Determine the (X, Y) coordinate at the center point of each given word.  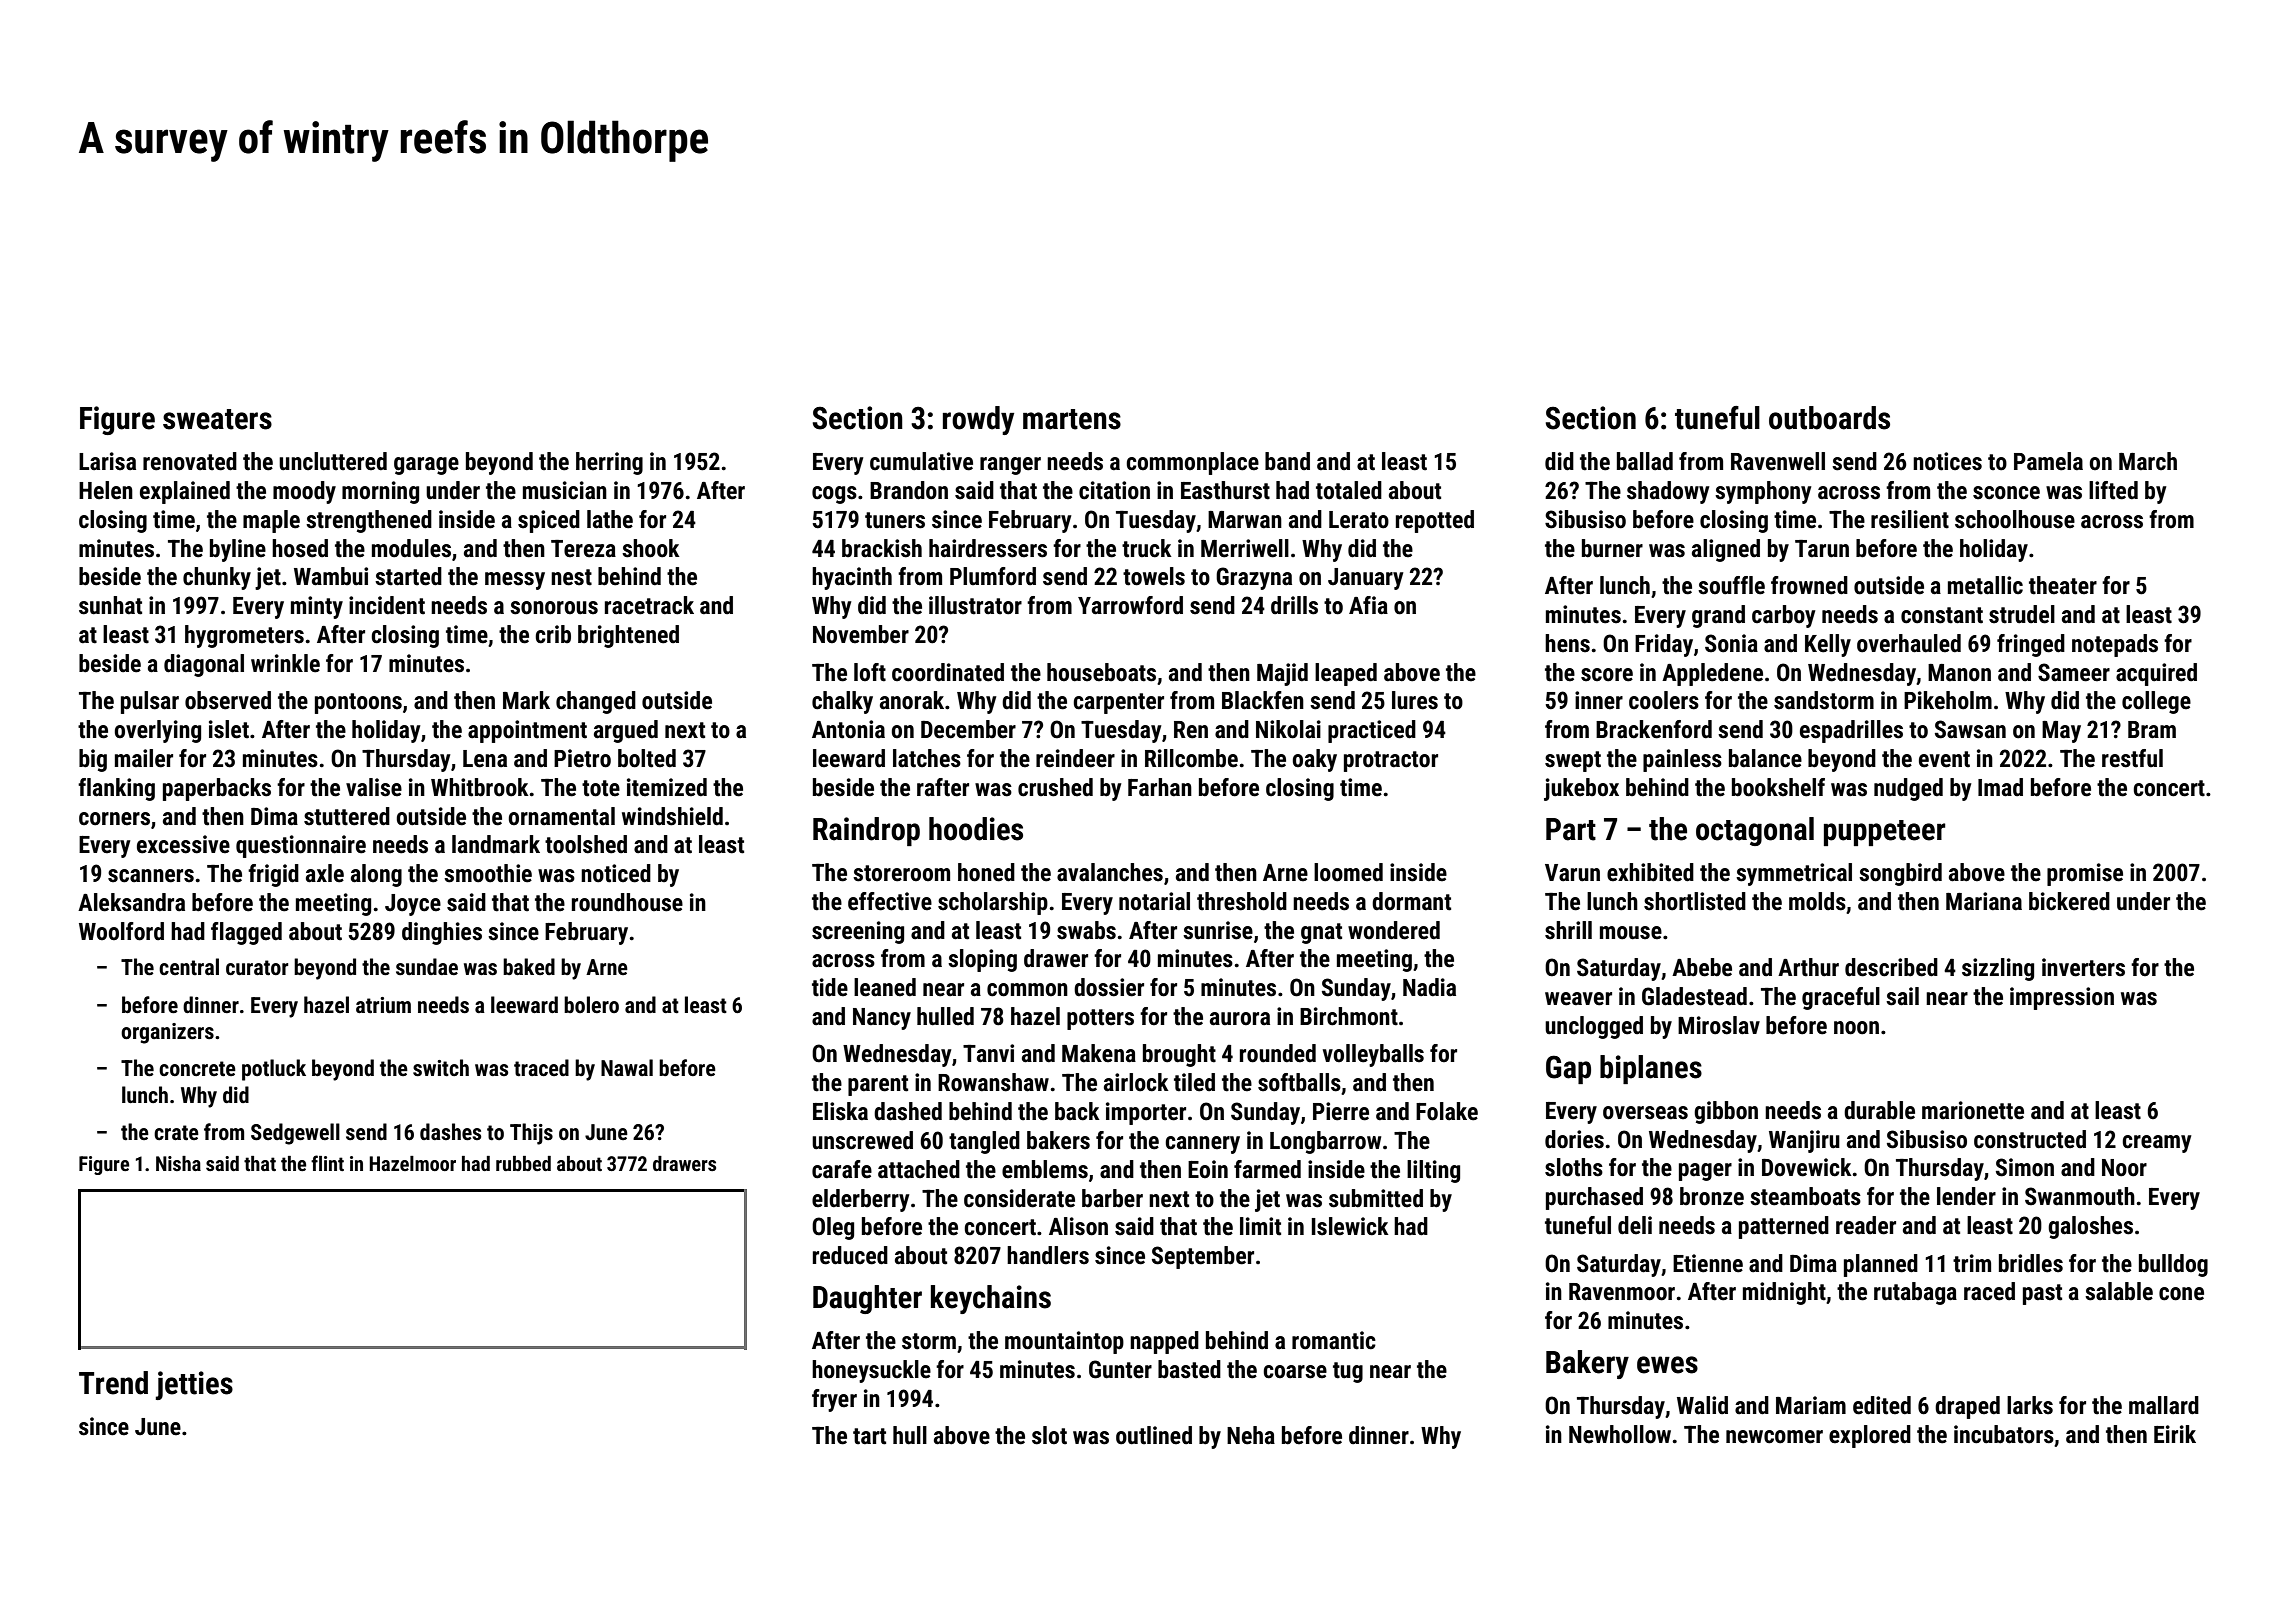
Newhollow (1620, 1434)
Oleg (833, 1228)
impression (2062, 998)
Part (1571, 829)
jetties (194, 1385)
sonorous (554, 608)
